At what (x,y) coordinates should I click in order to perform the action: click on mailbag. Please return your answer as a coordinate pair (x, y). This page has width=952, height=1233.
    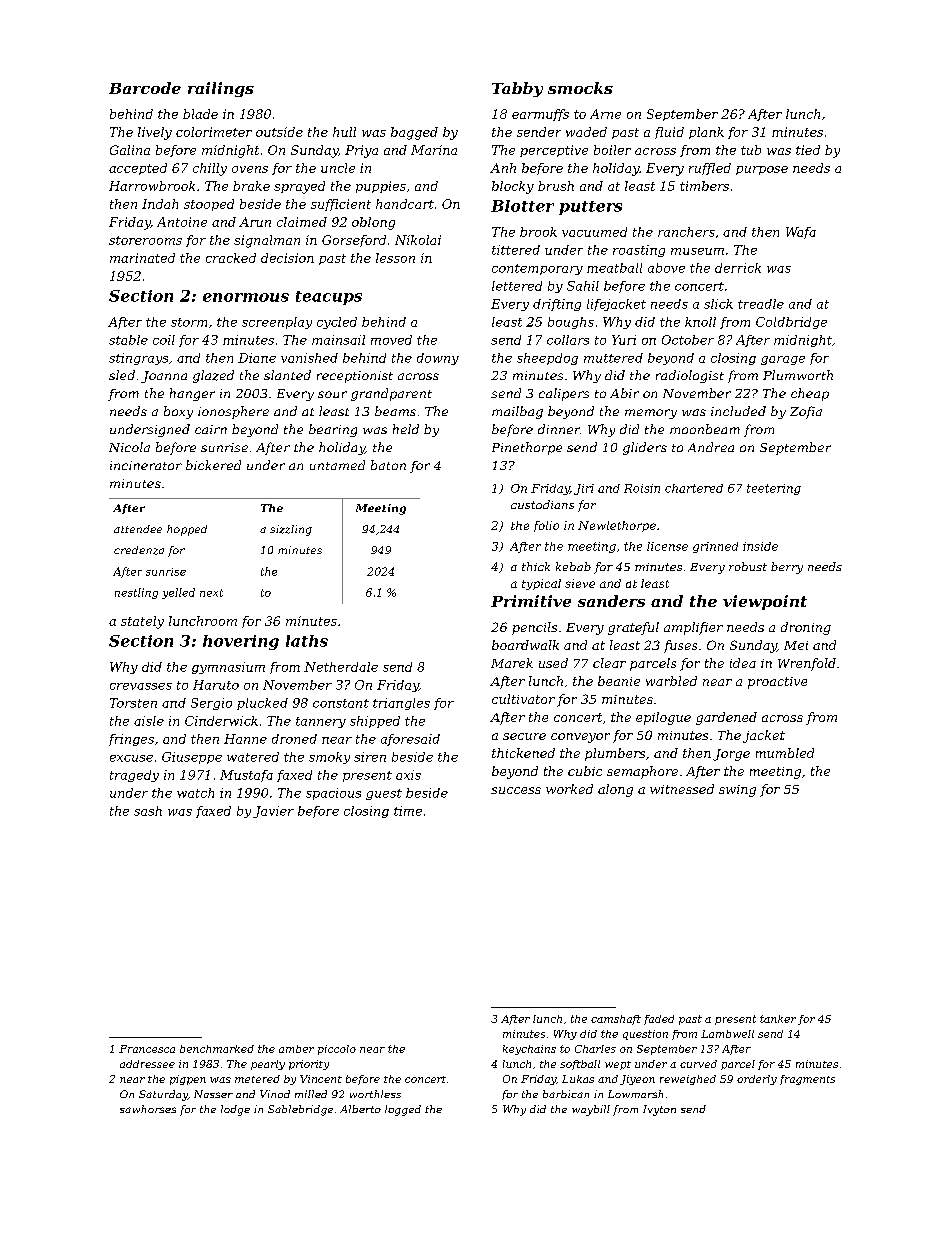
    Looking at the image, I should click on (517, 412).
